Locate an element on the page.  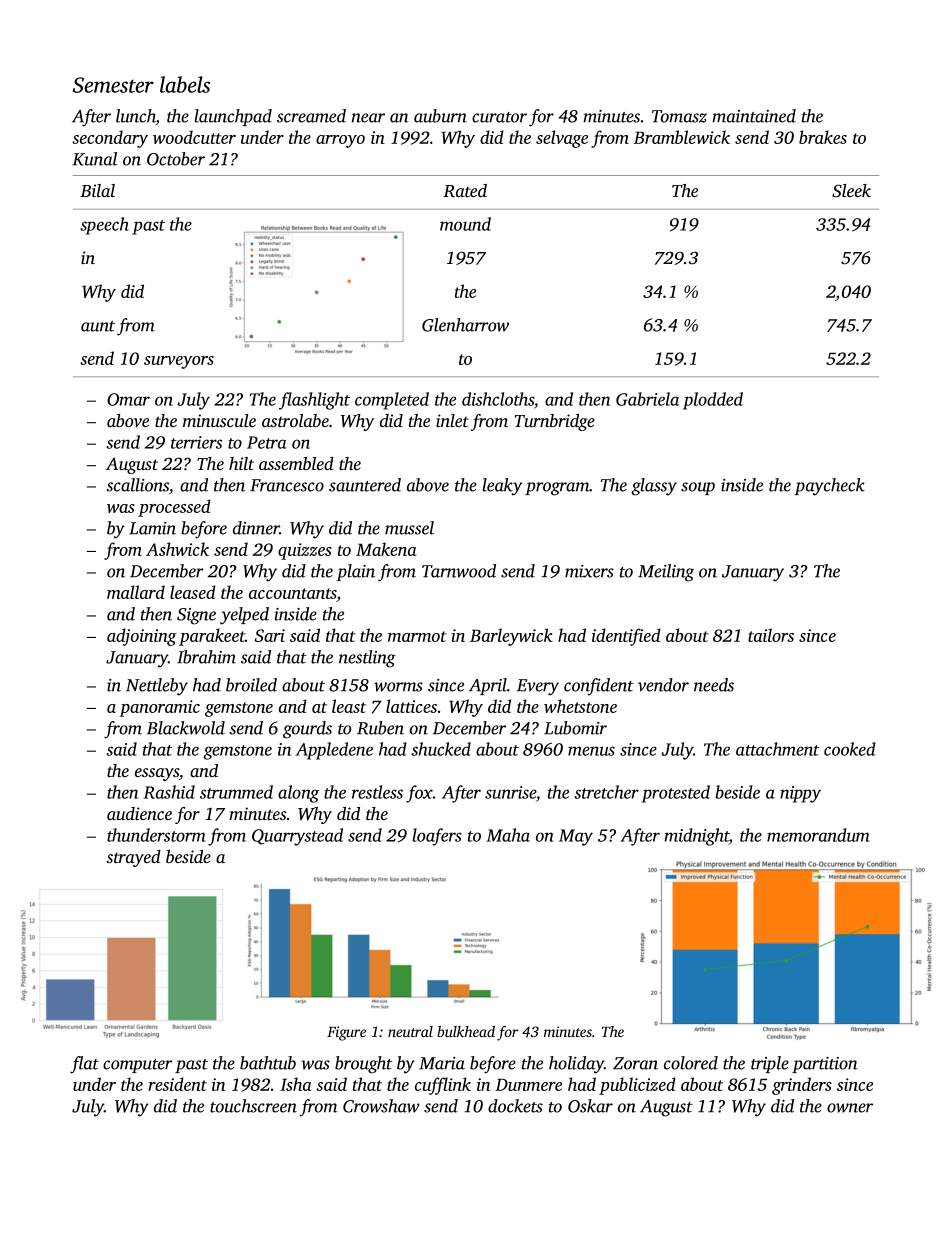
surveyors is located at coordinates (179, 362).
